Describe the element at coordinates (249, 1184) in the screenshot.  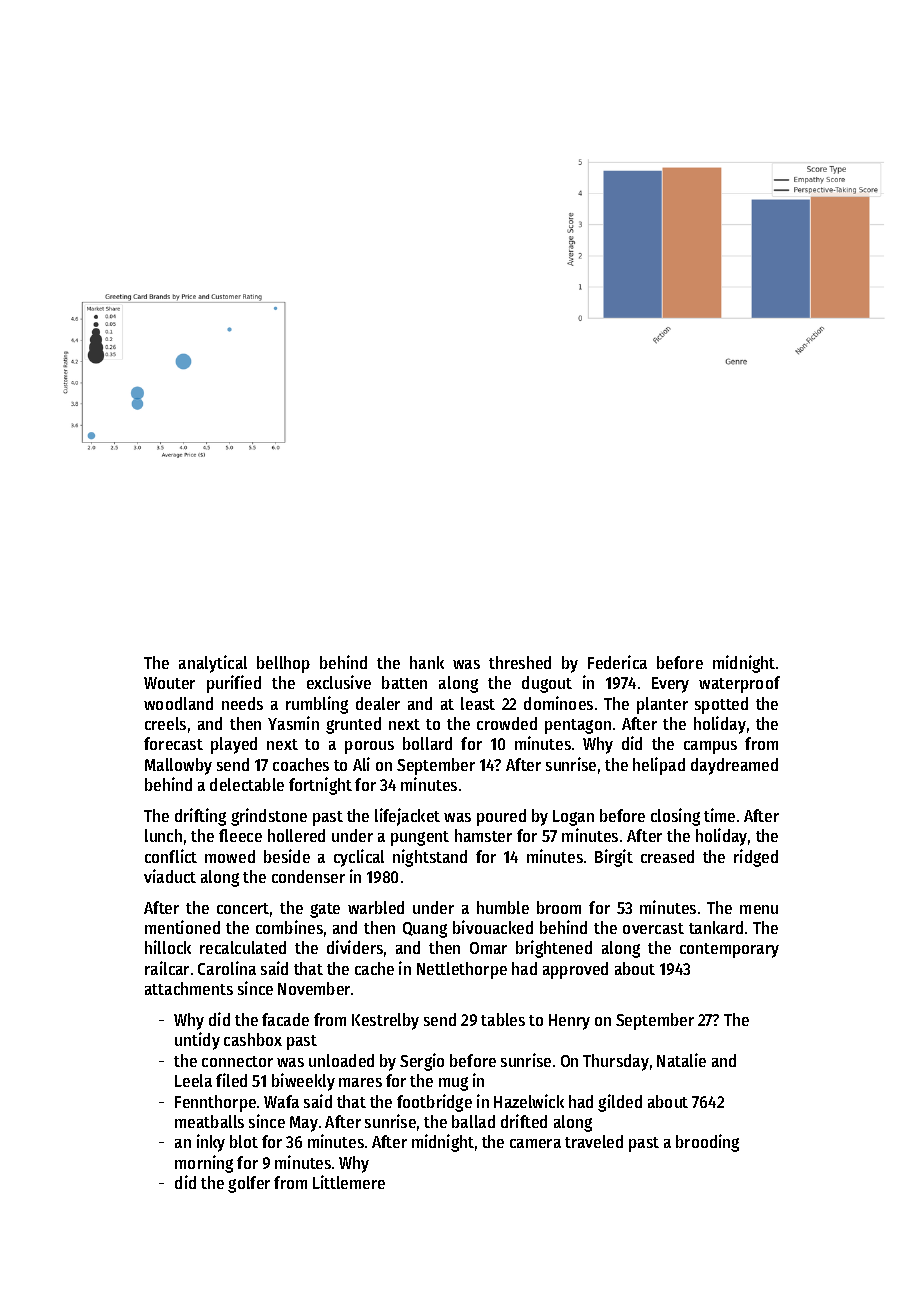
I see `golfer` at that location.
